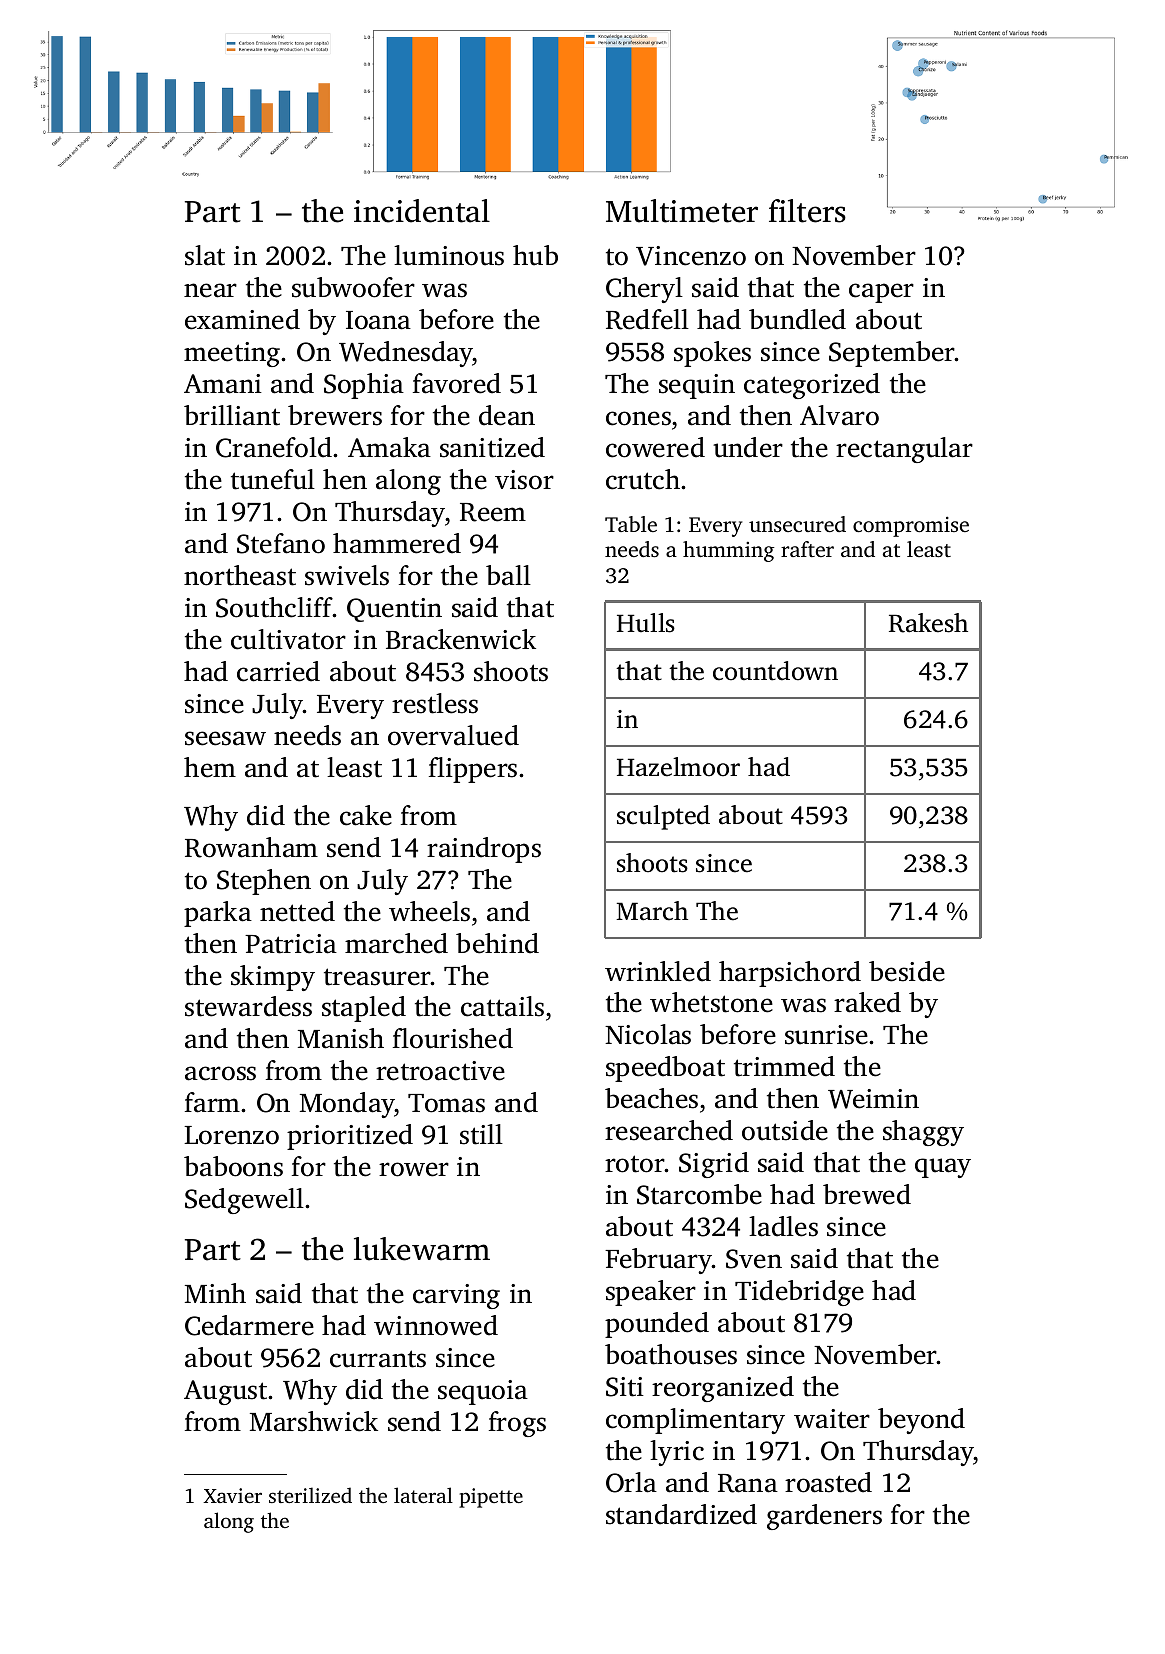 This image has height=1654, width=1165. What do you see at coordinates (775, 671) in the image?
I see `countdown` at bounding box center [775, 671].
